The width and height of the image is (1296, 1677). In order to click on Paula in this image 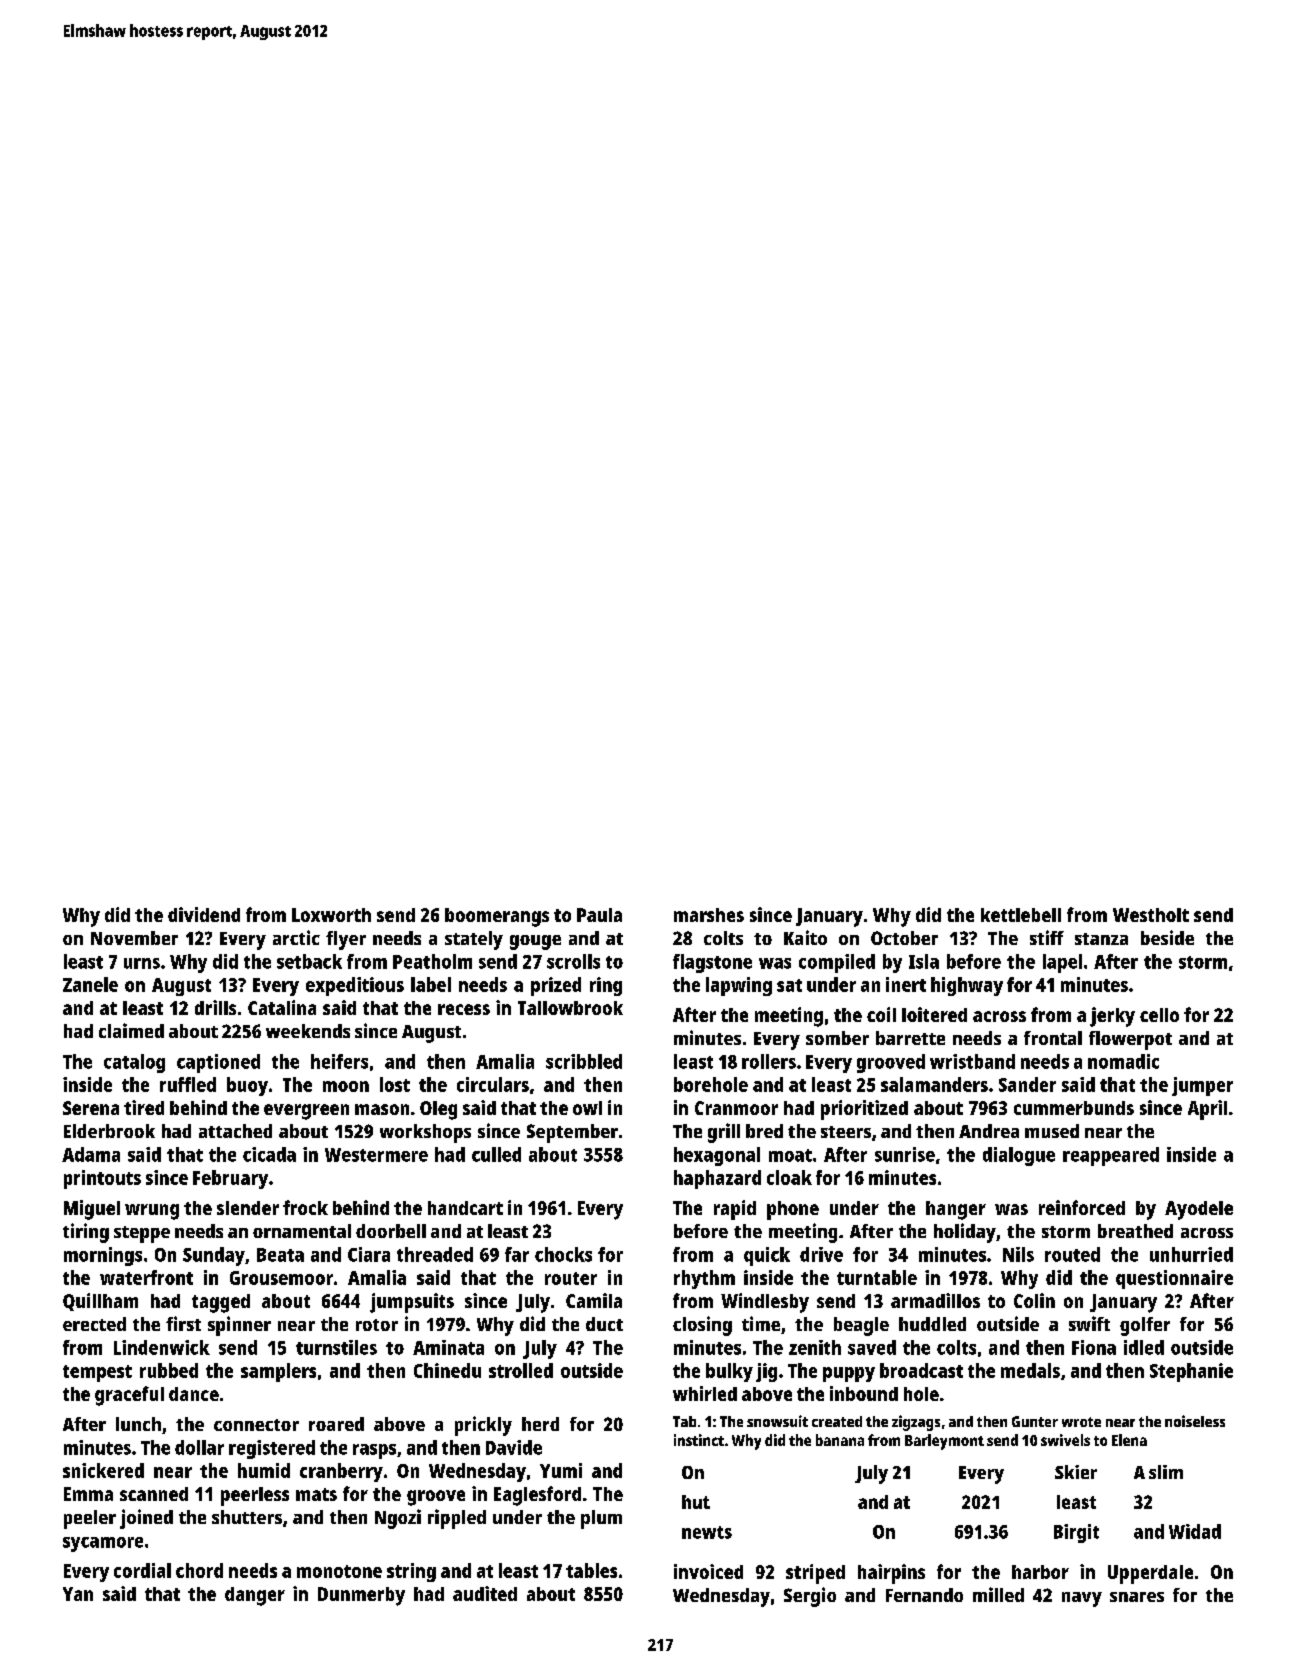, I will do `click(599, 915)`.
